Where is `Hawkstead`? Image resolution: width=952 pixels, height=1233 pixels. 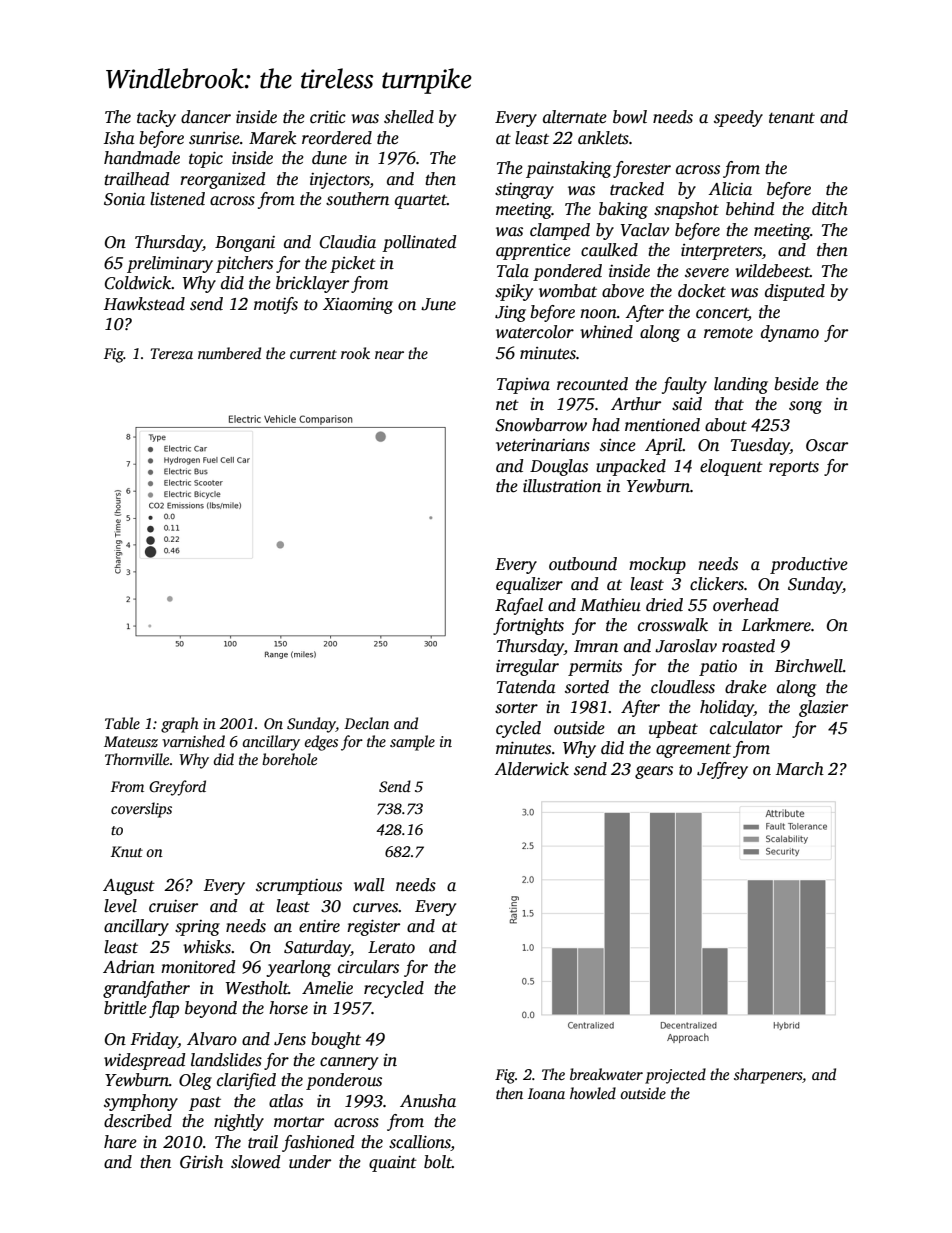
Hawkstead is located at coordinates (144, 304).
